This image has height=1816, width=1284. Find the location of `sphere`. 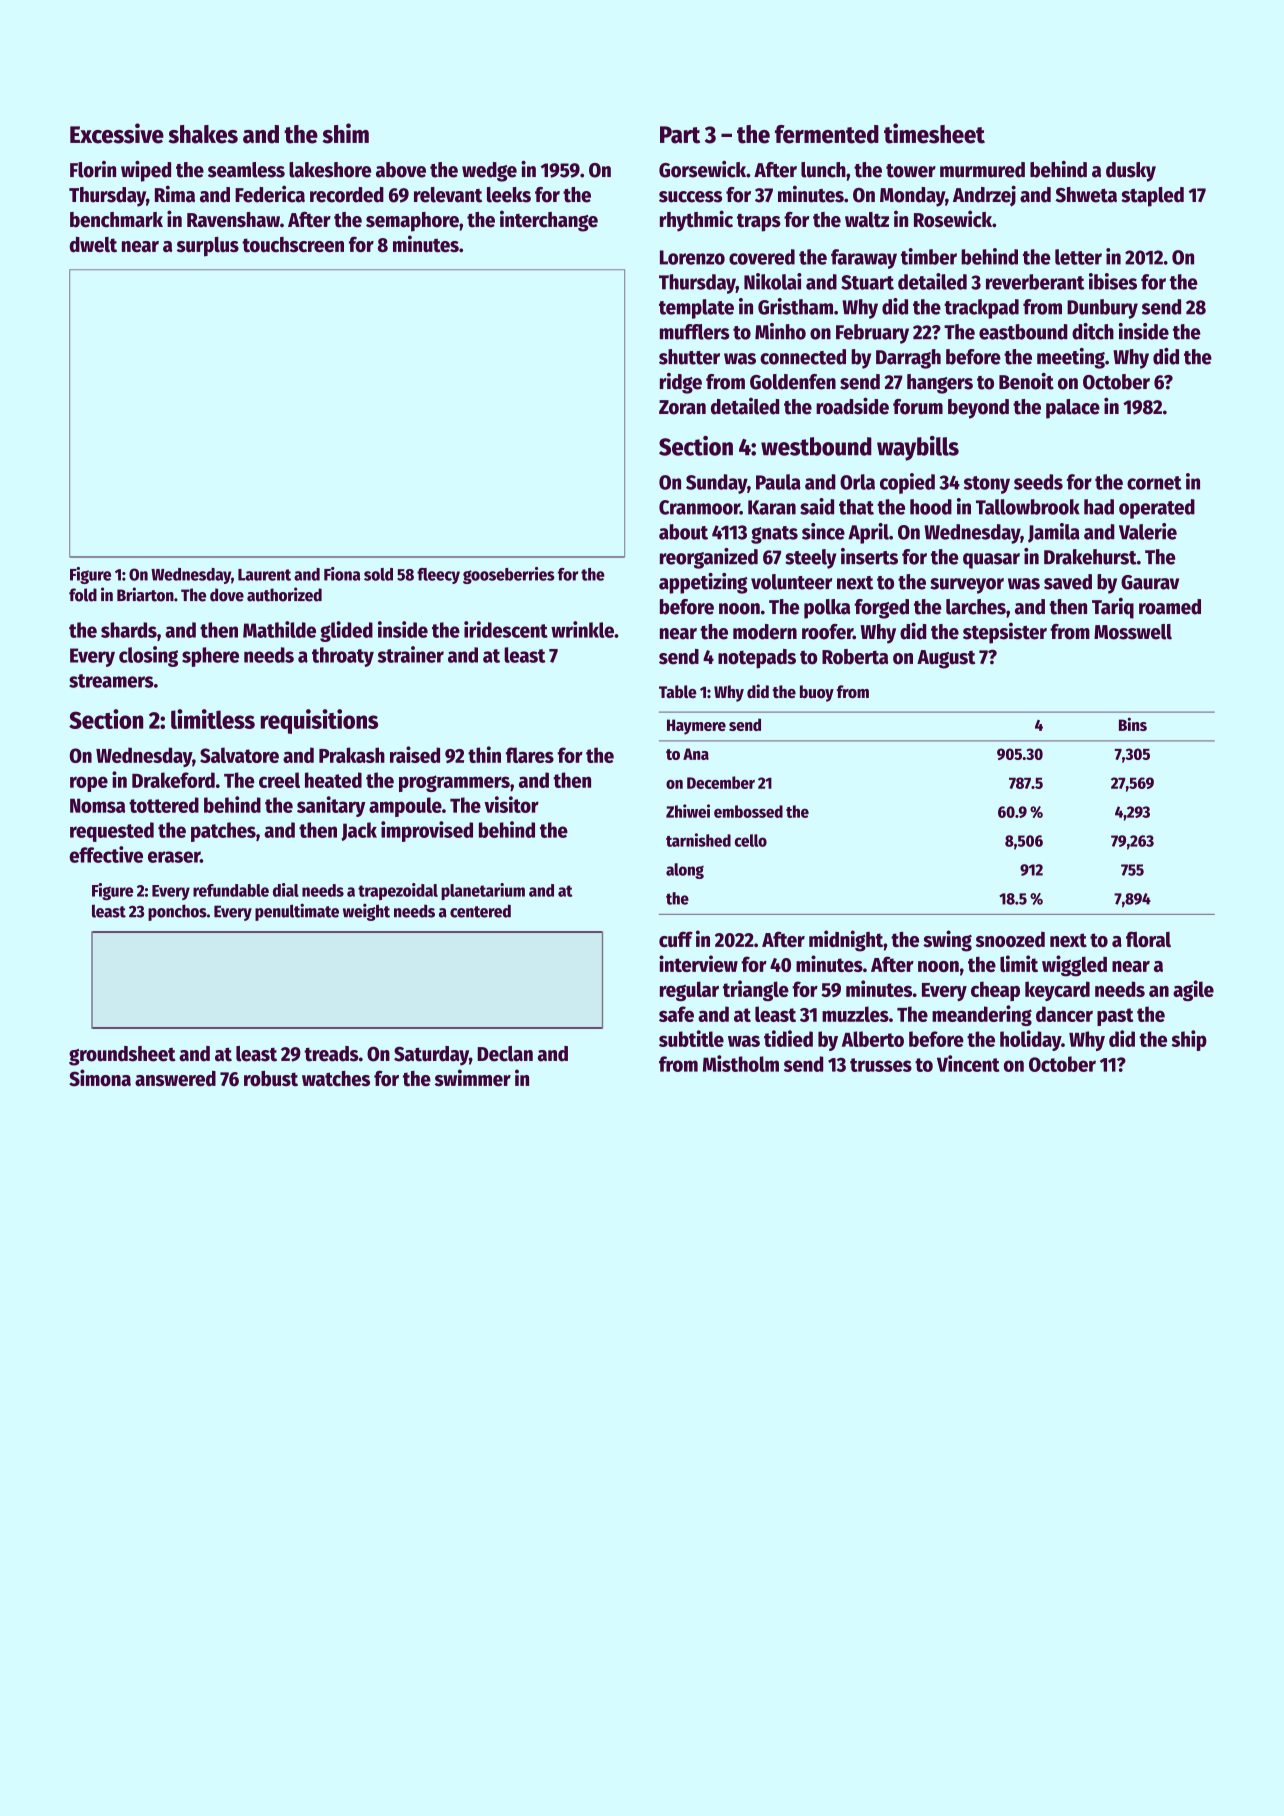

sphere is located at coordinates (210, 657).
